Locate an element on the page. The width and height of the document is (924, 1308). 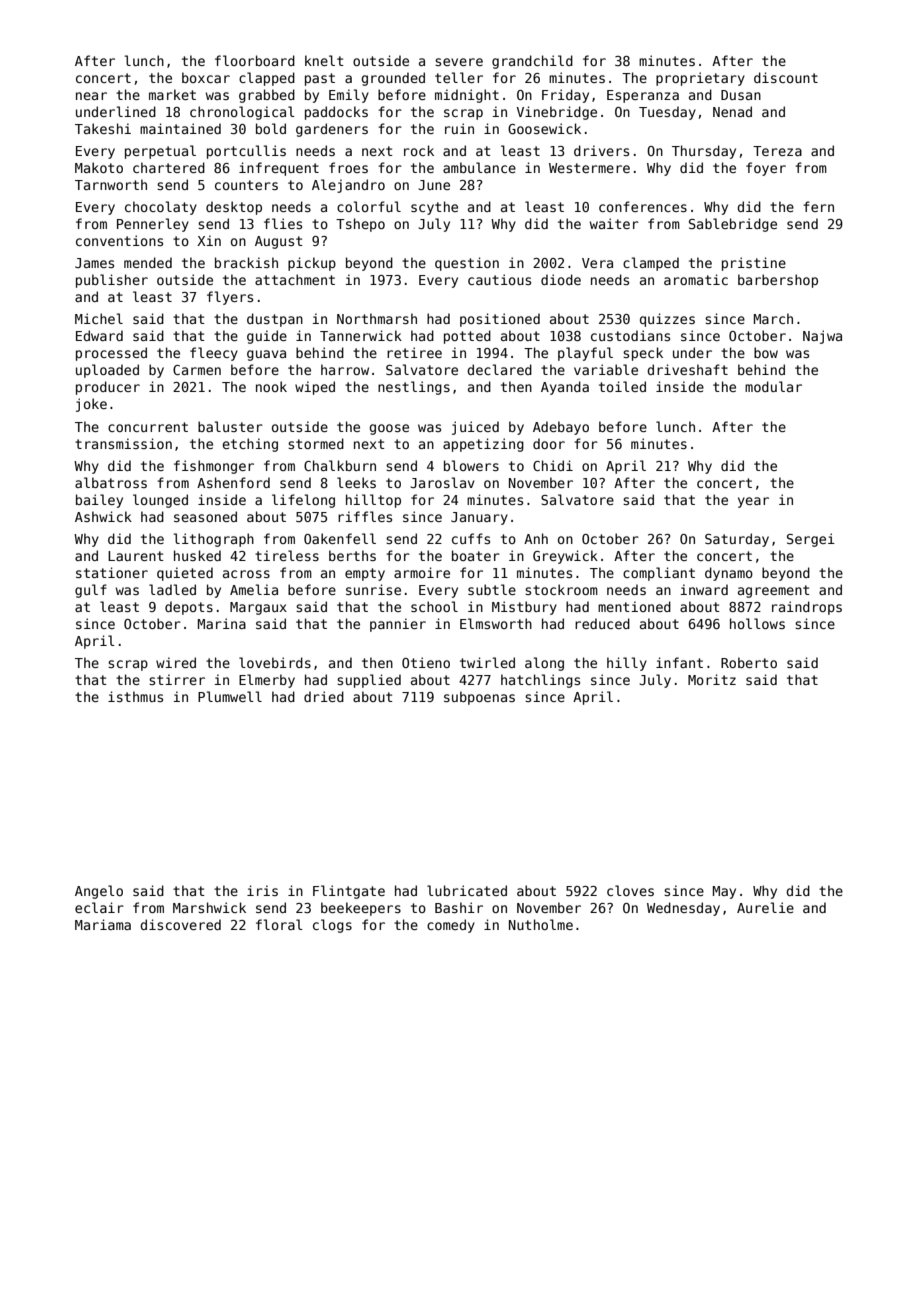
joke is located at coordinates (91, 405).
